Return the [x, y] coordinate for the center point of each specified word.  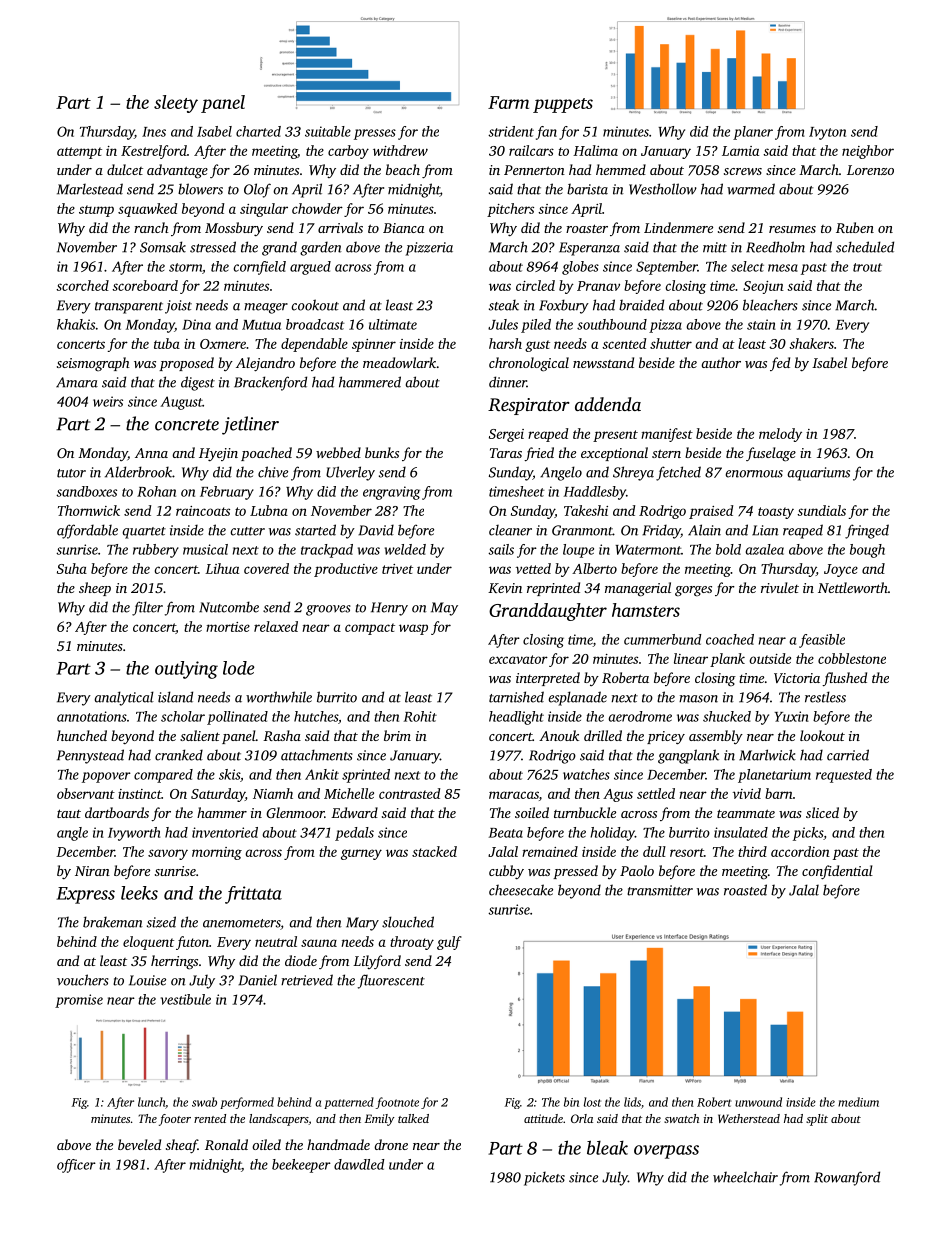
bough [867, 551]
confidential [837, 872]
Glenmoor [295, 812]
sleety [176, 104]
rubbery [156, 551]
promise [79, 1001]
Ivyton [827, 133]
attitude [543, 1118]
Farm [508, 102]
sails [501, 549]
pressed [575, 872]
